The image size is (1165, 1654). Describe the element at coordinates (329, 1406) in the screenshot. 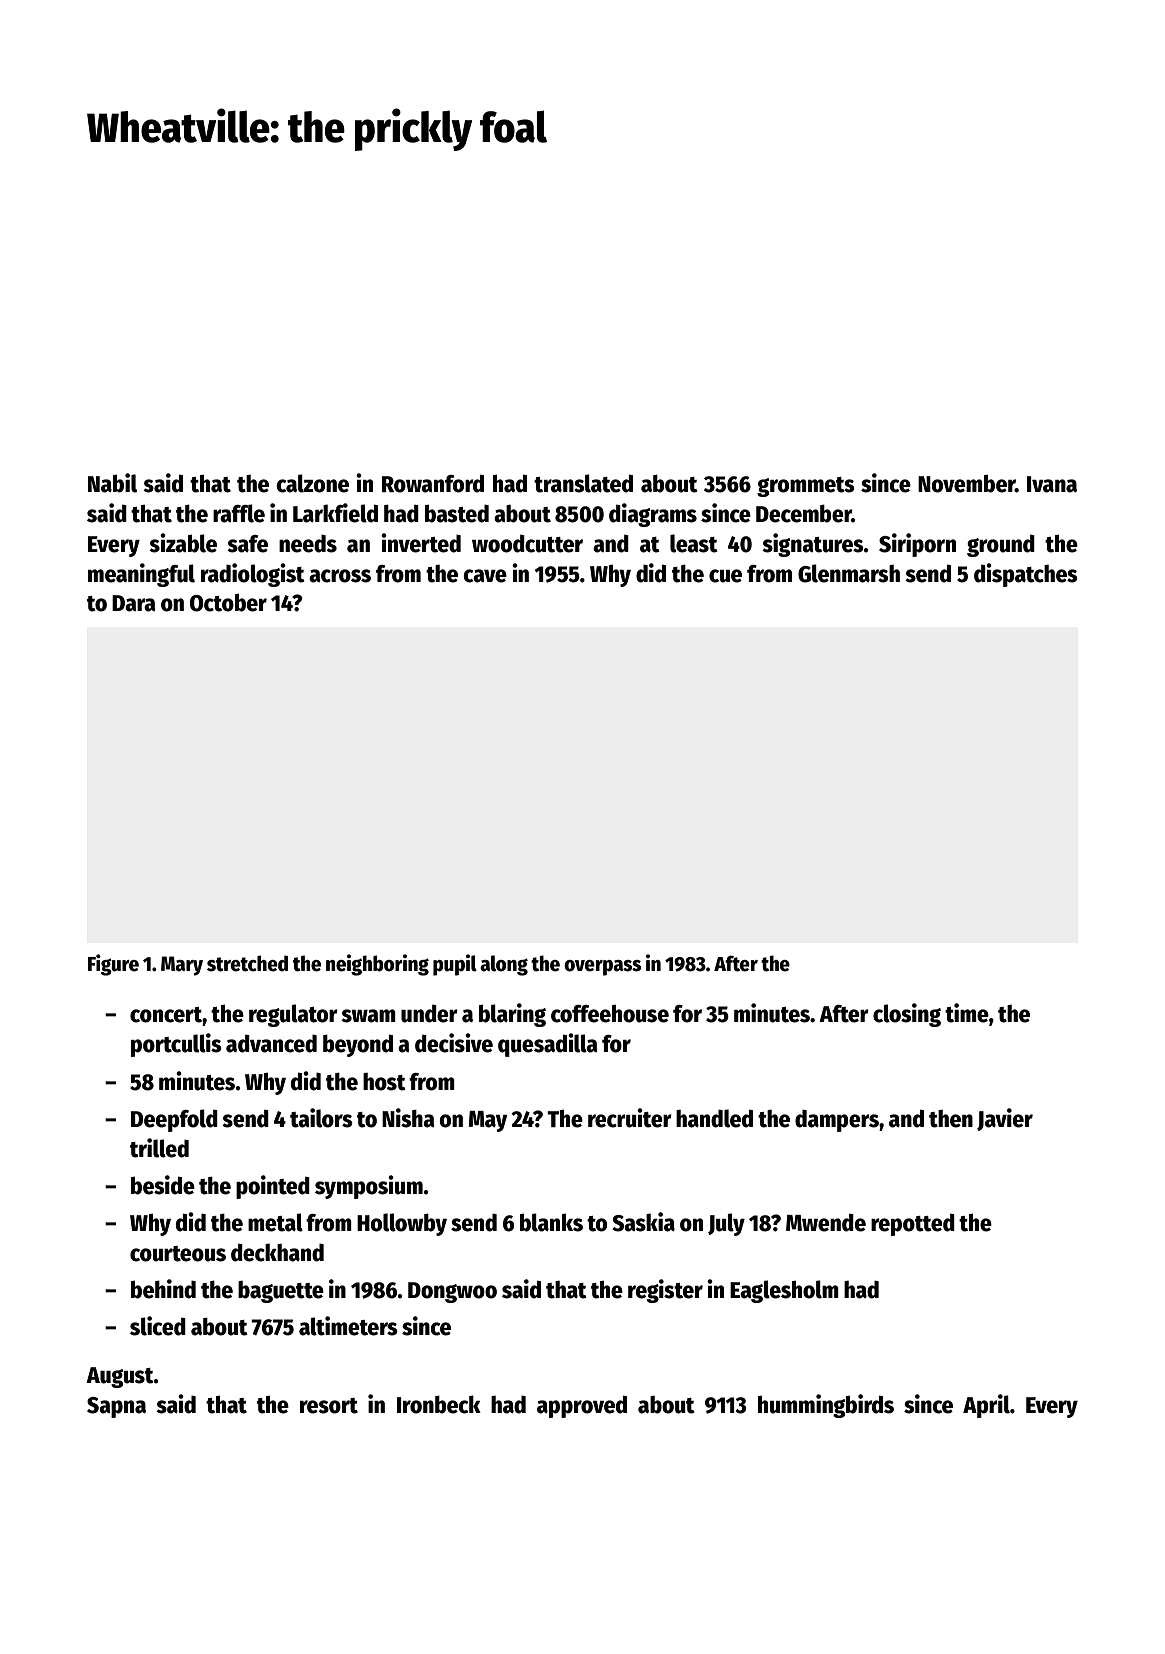

I see `resort` at that location.
